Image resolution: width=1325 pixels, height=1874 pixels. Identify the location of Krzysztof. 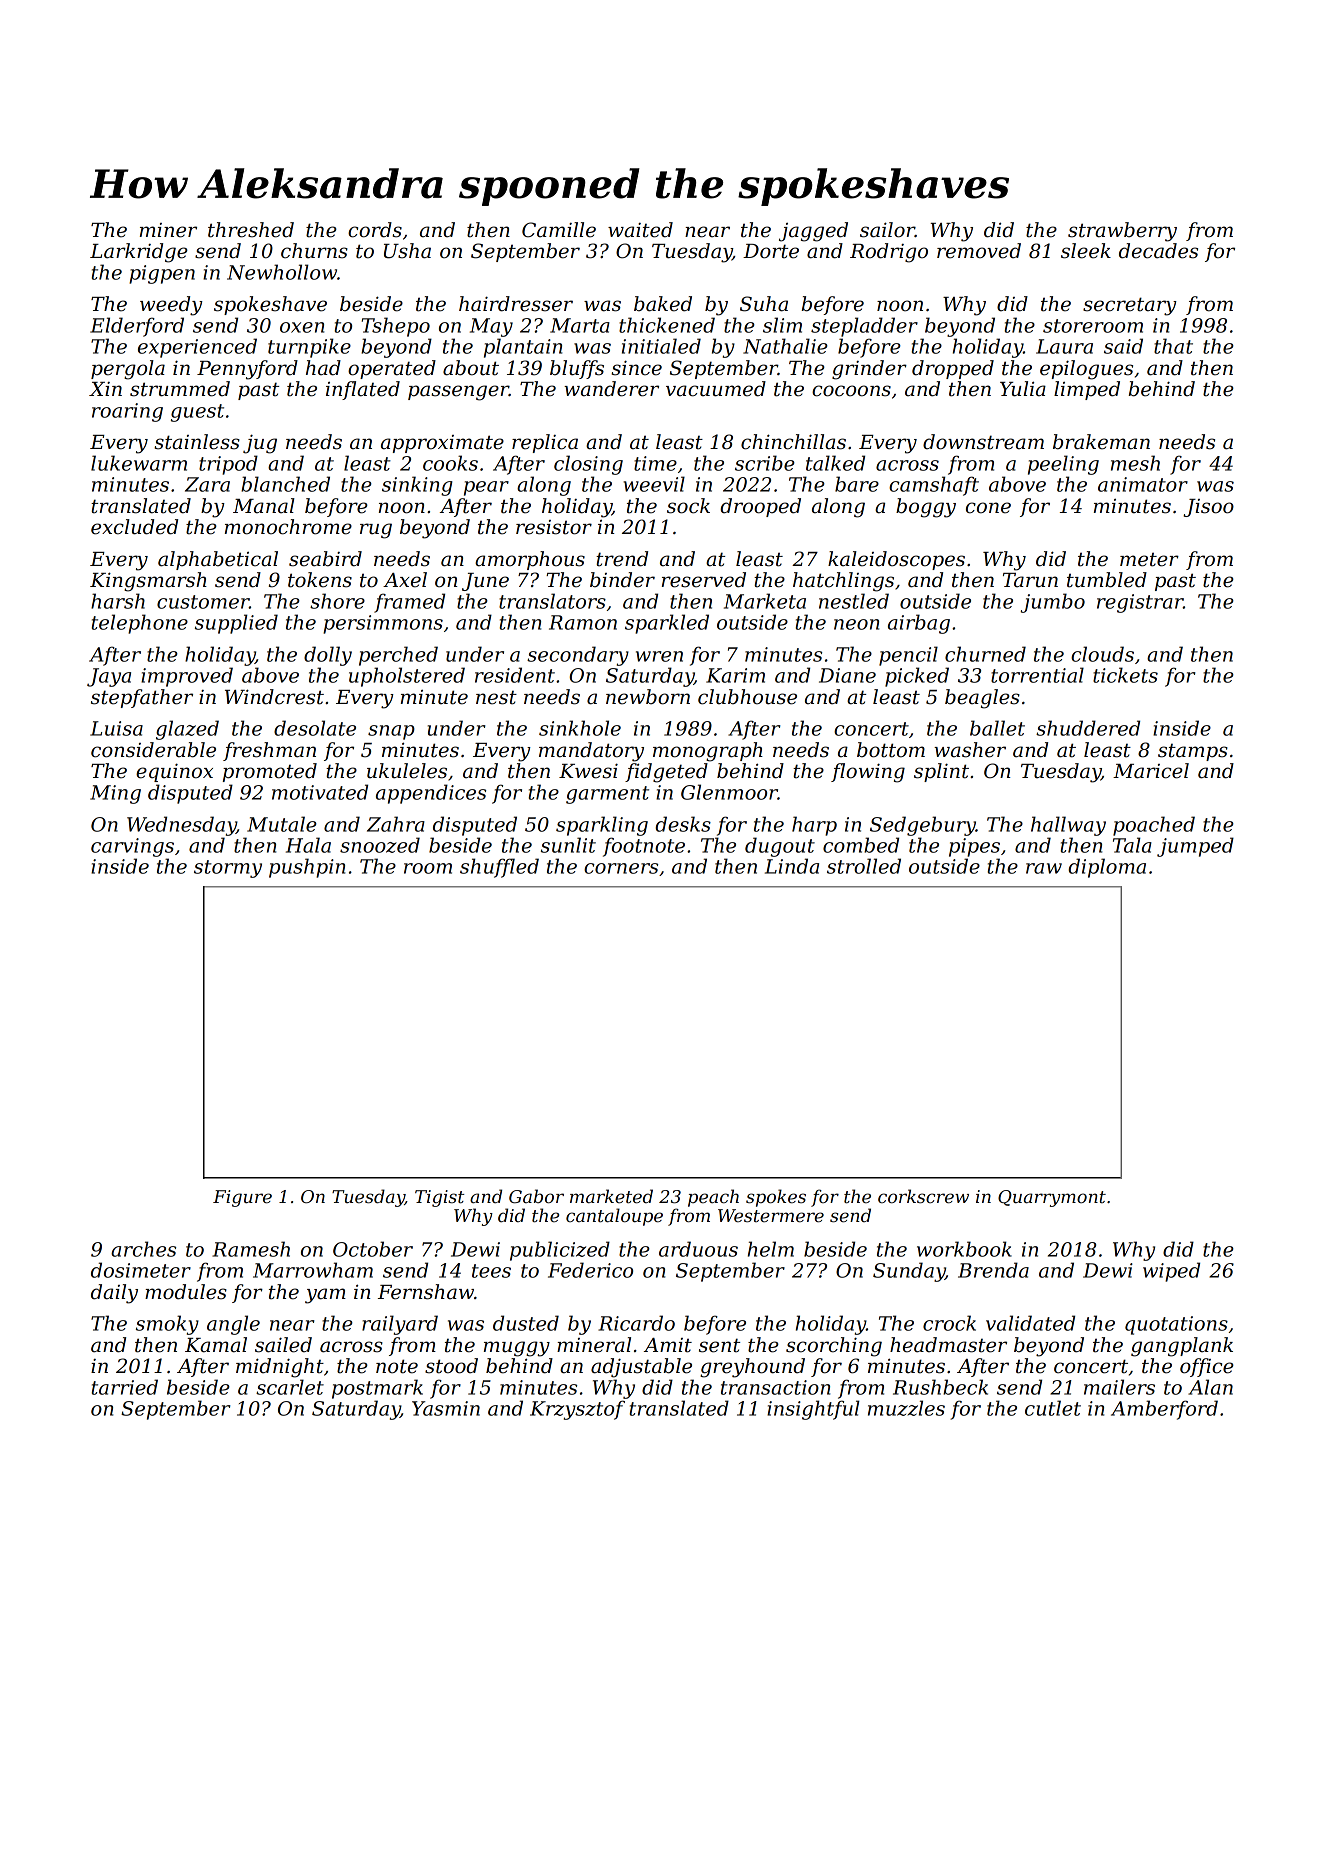
(577, 1410).
